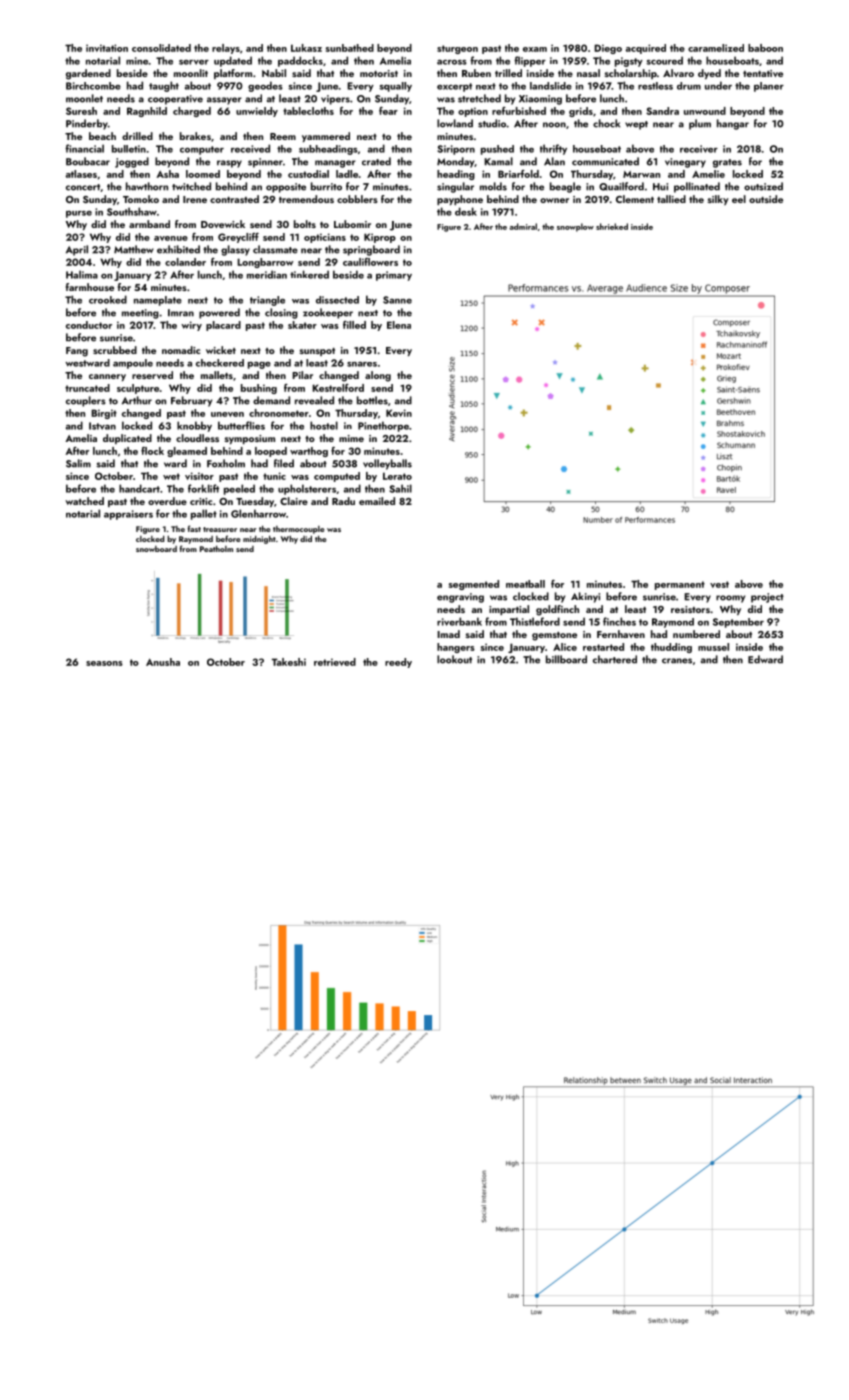 This image has width=849, height=1400. What do you see at coordinates (708, 174) in the image?
I see `Amelie` at bounding box center [708, 174].
